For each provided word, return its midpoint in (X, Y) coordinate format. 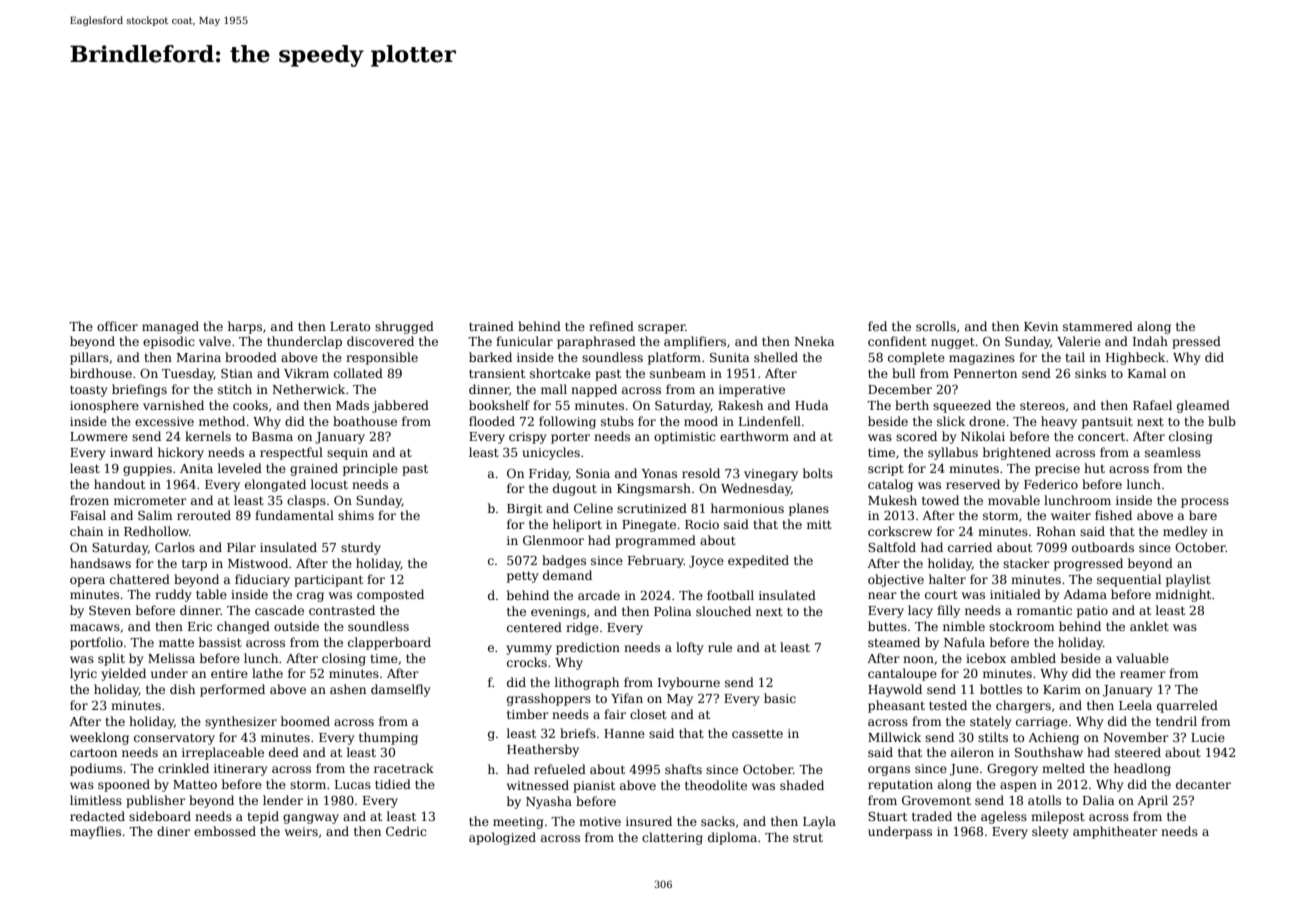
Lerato (350, 326)
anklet (1149, 626)
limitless (96, 800)
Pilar (241, 547)
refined (611, 326)
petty (523, 577)
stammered (1098, 326)
